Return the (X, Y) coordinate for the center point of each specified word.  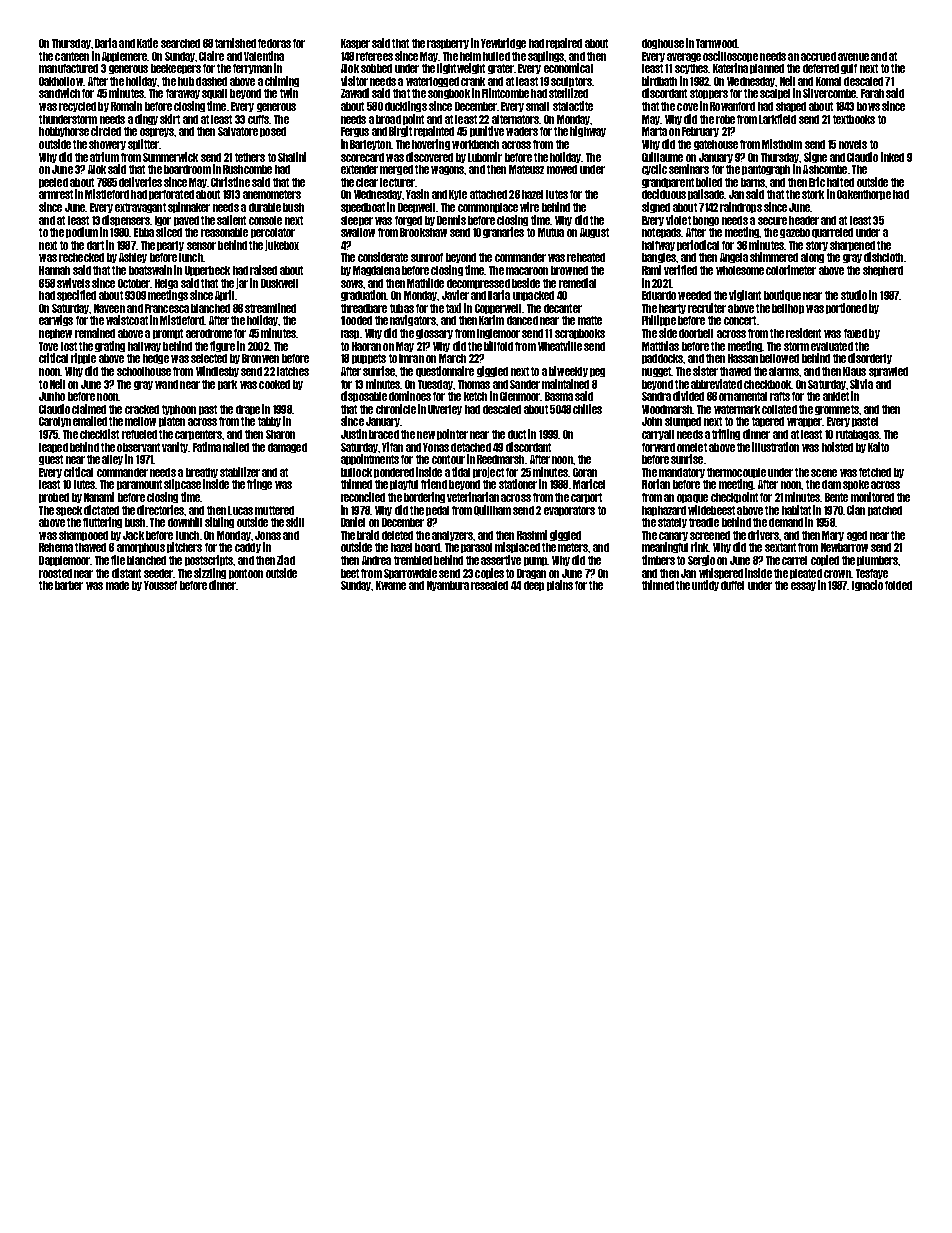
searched (180, 43)
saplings (546, 56)
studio (854, 295)
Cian (856, 510)
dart (95, 245)
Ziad (286, 560)
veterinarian (473, 497)
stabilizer (240, 472)
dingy (146, 119)
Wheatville (560, 346)
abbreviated (716, 384)
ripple (83, 358)
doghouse (663, 44)
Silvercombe (829, 93)
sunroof (427, 257)
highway (588, 131)
